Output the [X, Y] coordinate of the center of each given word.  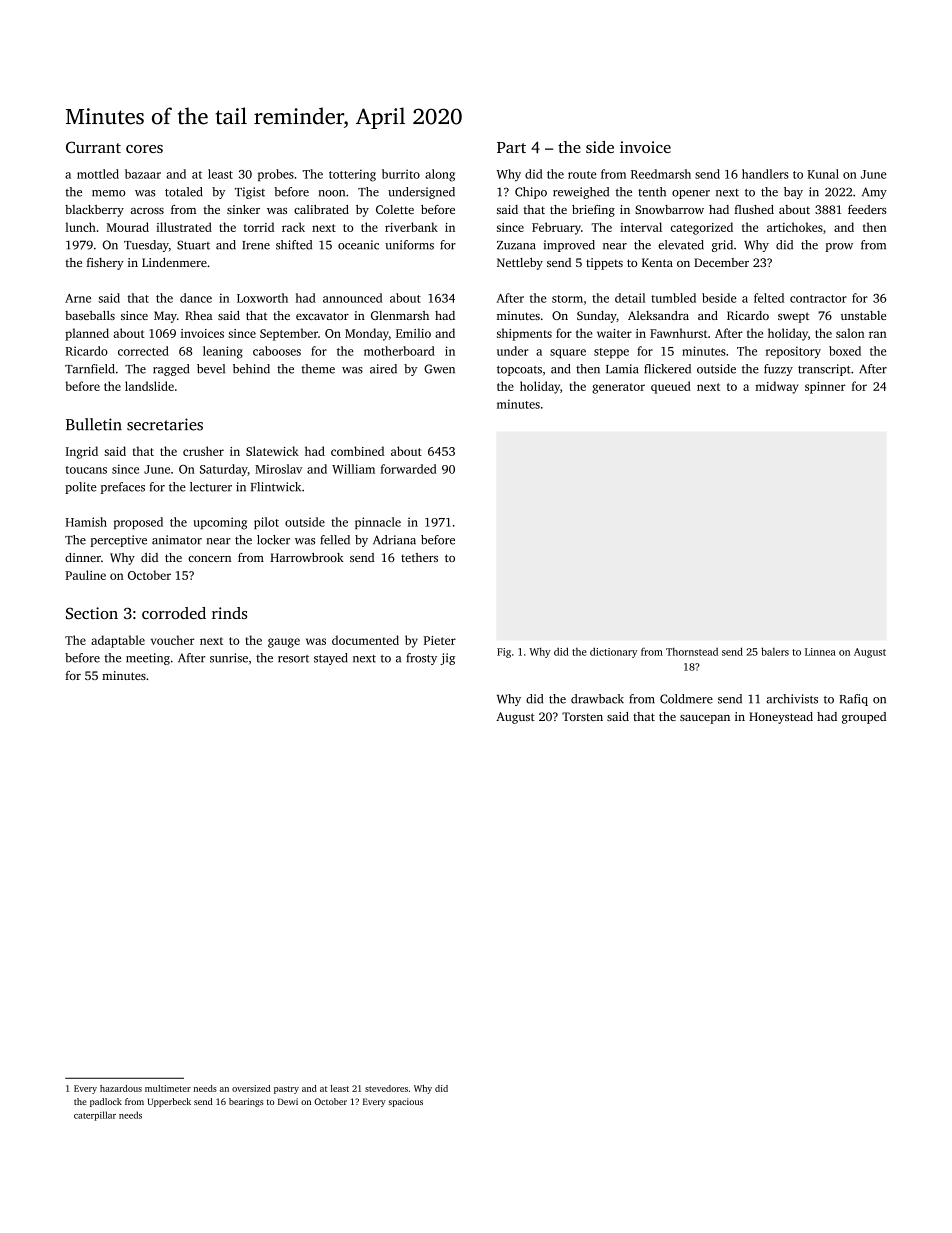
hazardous [121, 1088]
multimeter [168, 1088]
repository [793, 352]
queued [671, 387]
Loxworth [262, 298]
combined [357, 451]
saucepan [705, 719]
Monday [367, 334]
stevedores [386, 1088]
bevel [211, 369]
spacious [405, 1102]
